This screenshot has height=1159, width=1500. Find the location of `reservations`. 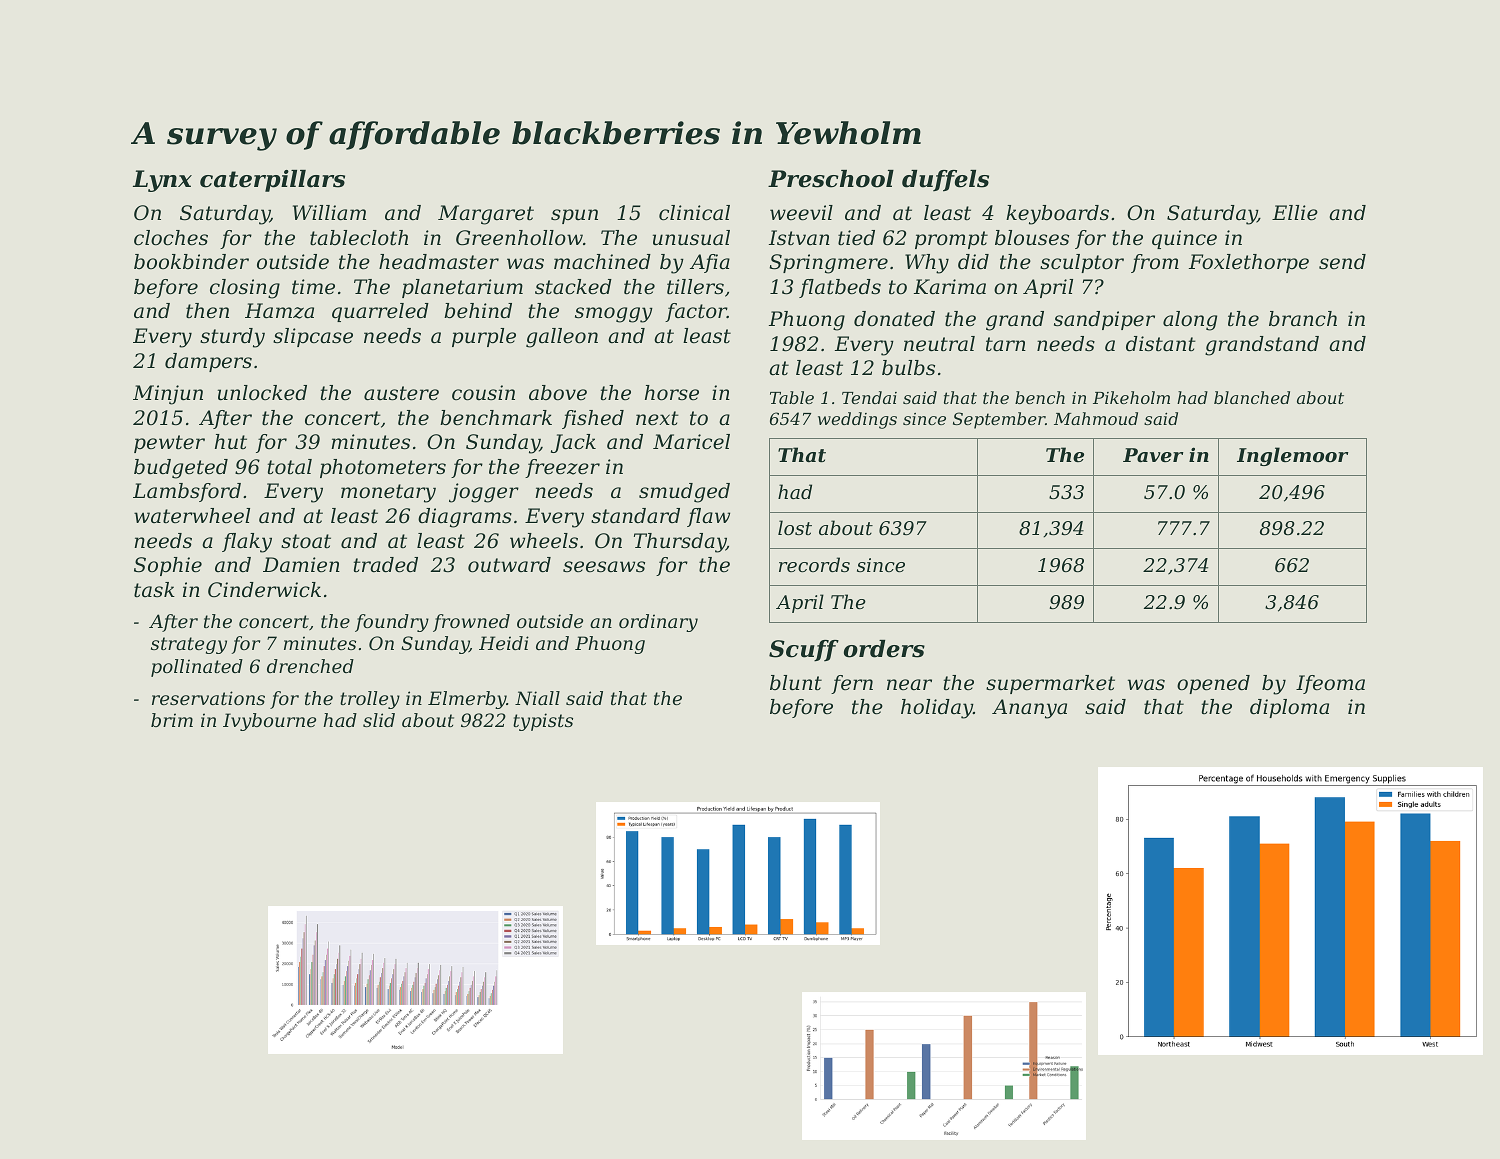

reservations is located at coordinates (208, 698).
